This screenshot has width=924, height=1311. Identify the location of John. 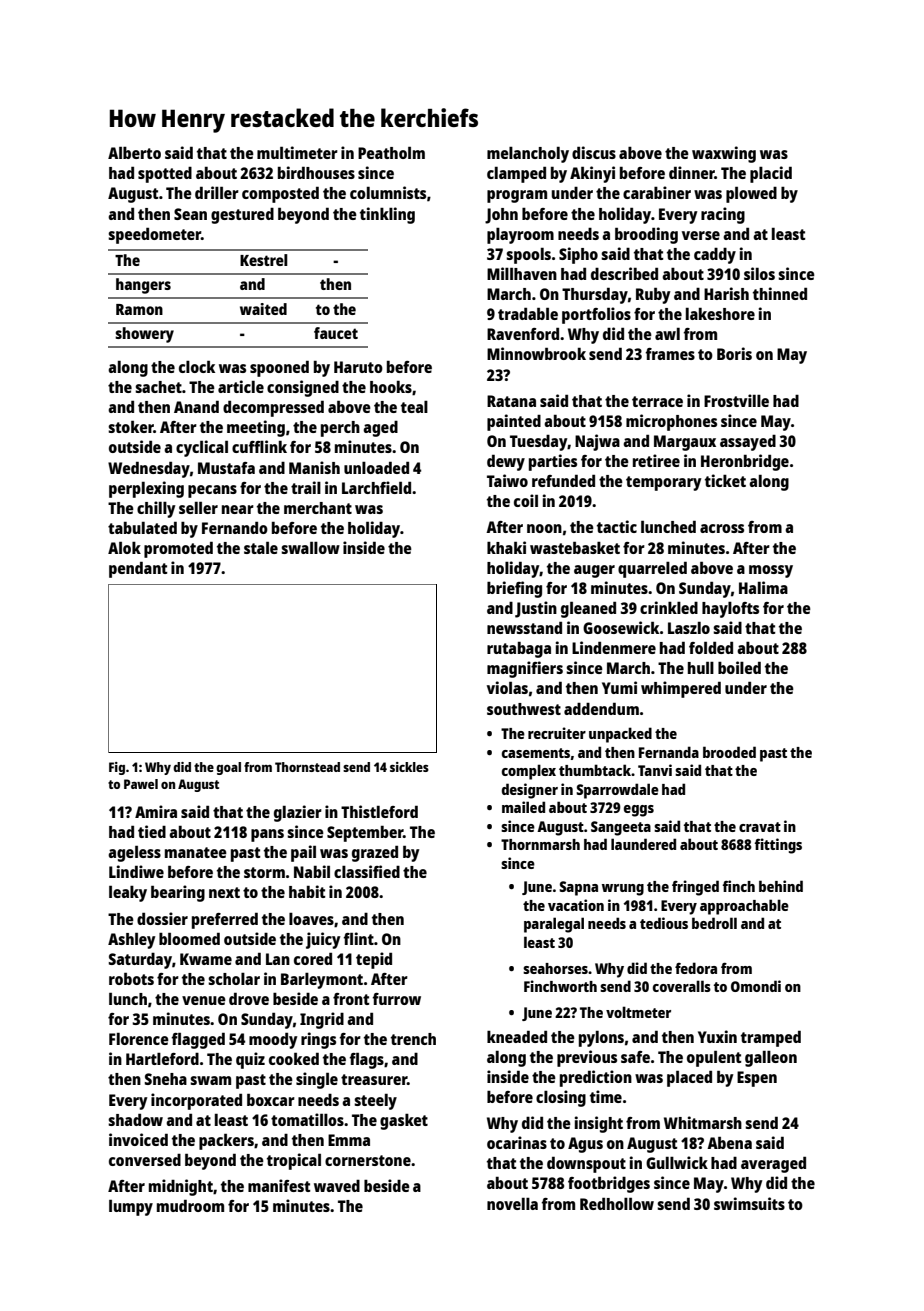
(501, 216).
